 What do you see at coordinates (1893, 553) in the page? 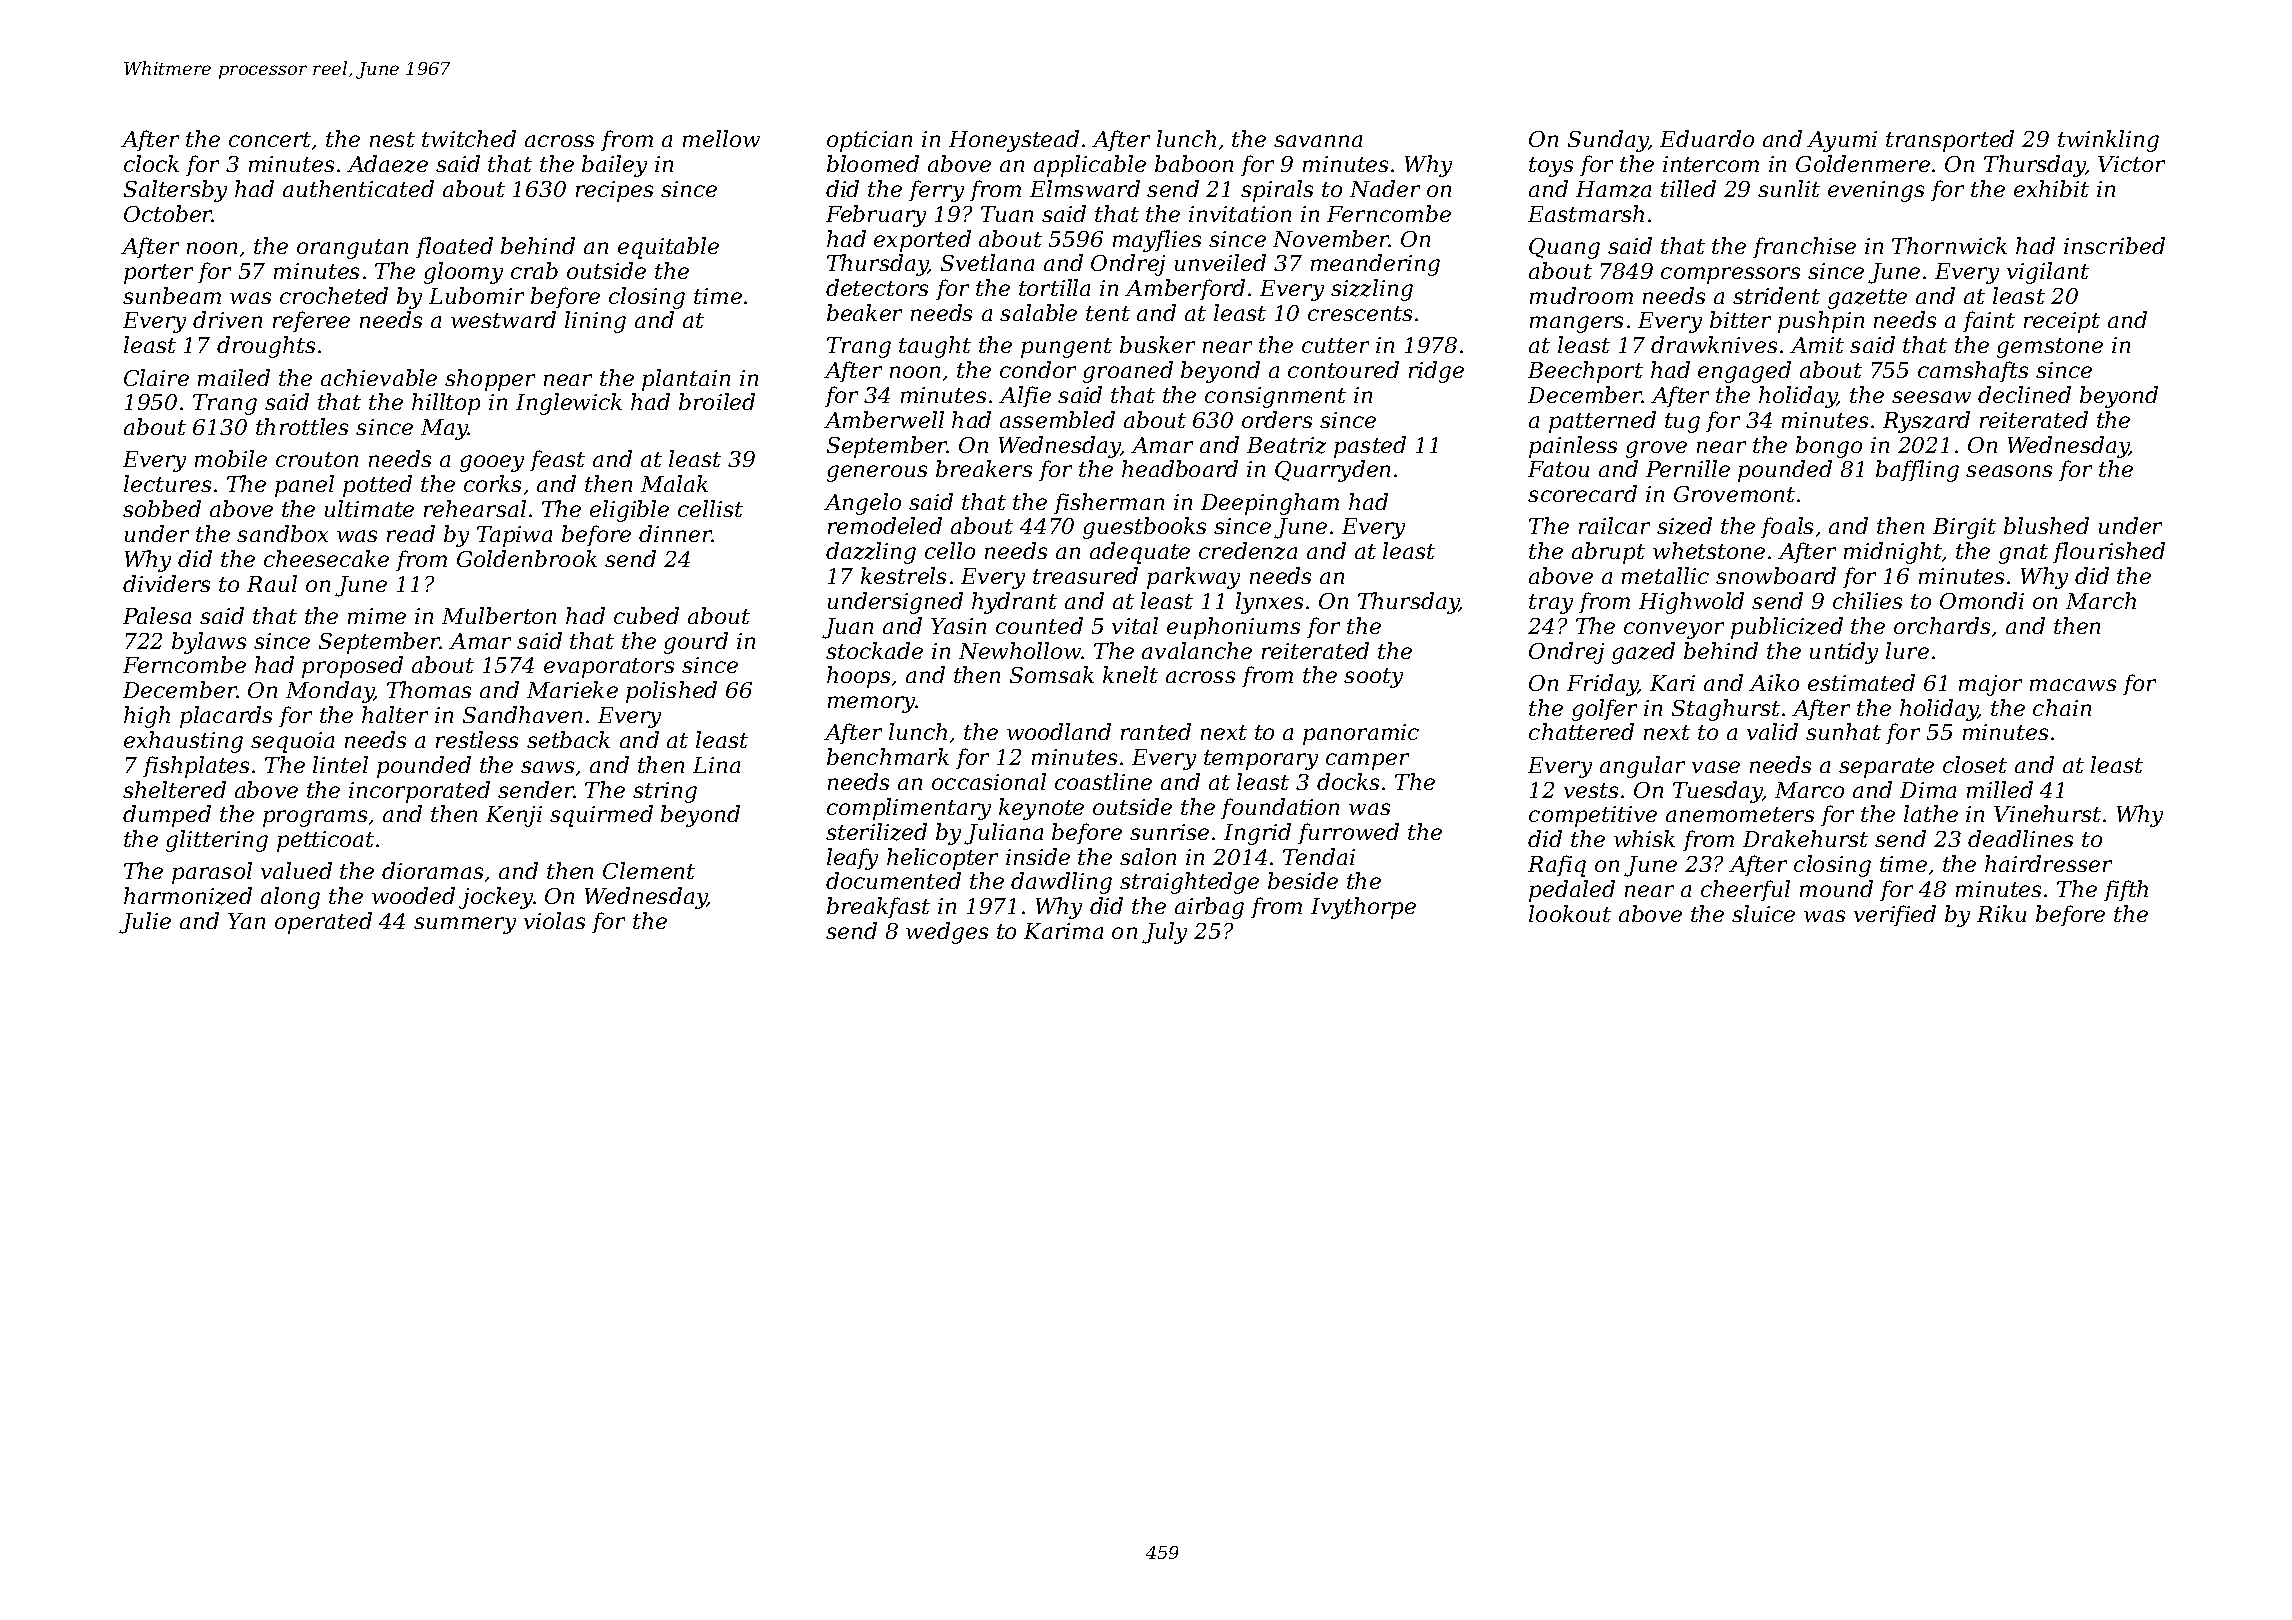
I see `midnight` at bounding box center [1893, 553].
